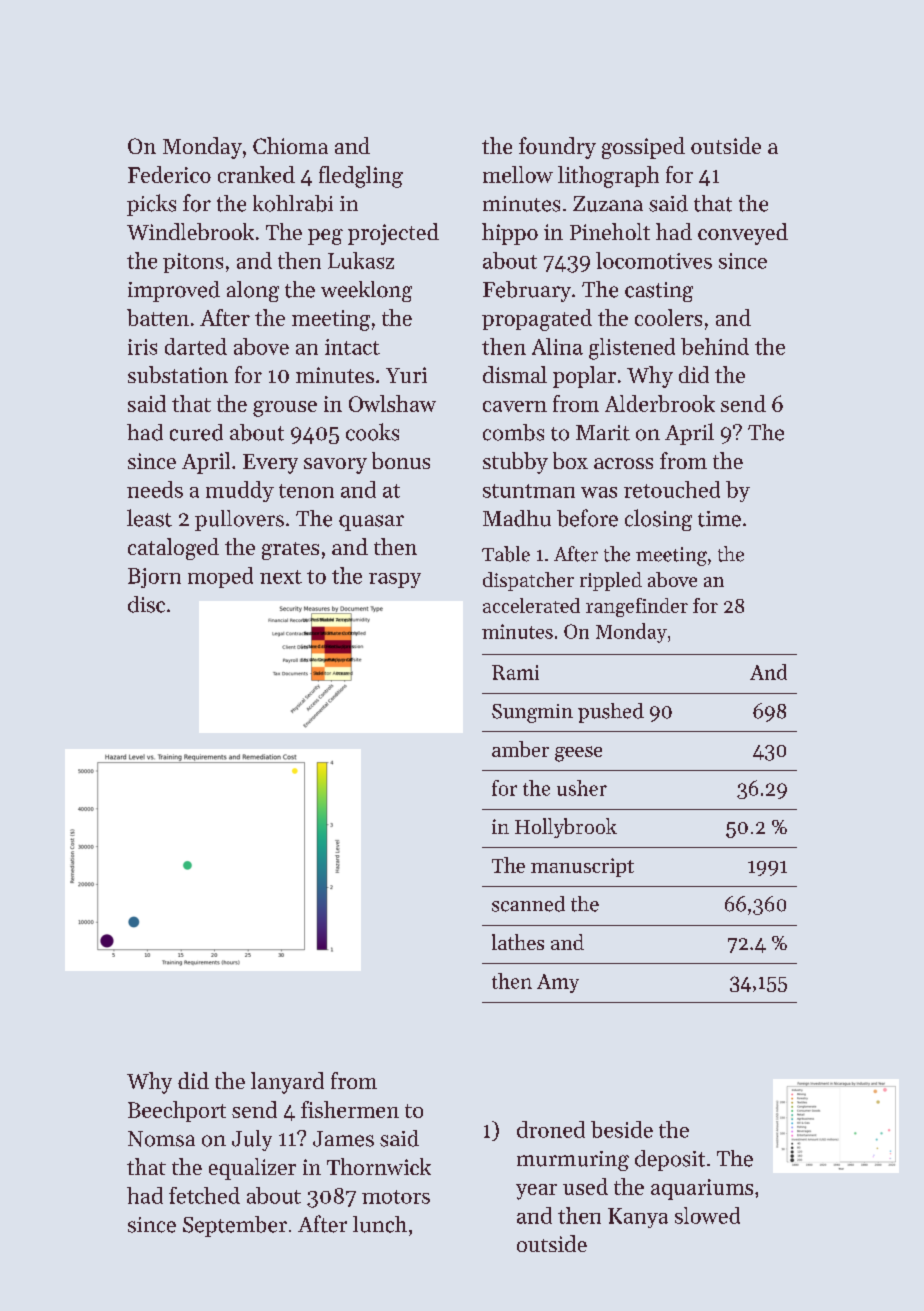 The image size is (924, 1311). What do you see at coordinates (395, 580) in the screenshot?
I see `raspy` at bounding box center [395, 580].
